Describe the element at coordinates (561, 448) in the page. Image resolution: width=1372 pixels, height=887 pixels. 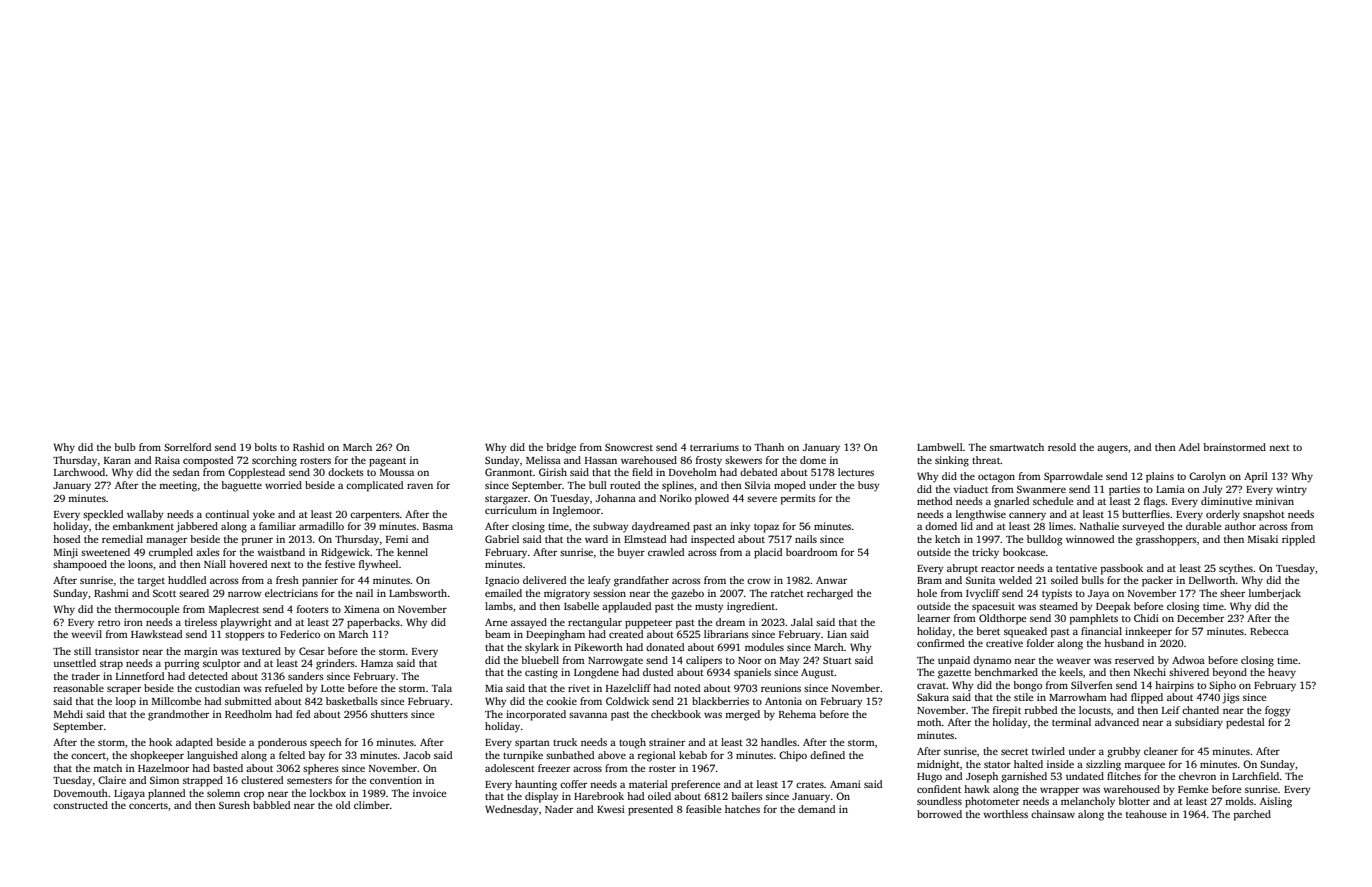
I see `bridge` at that location.
